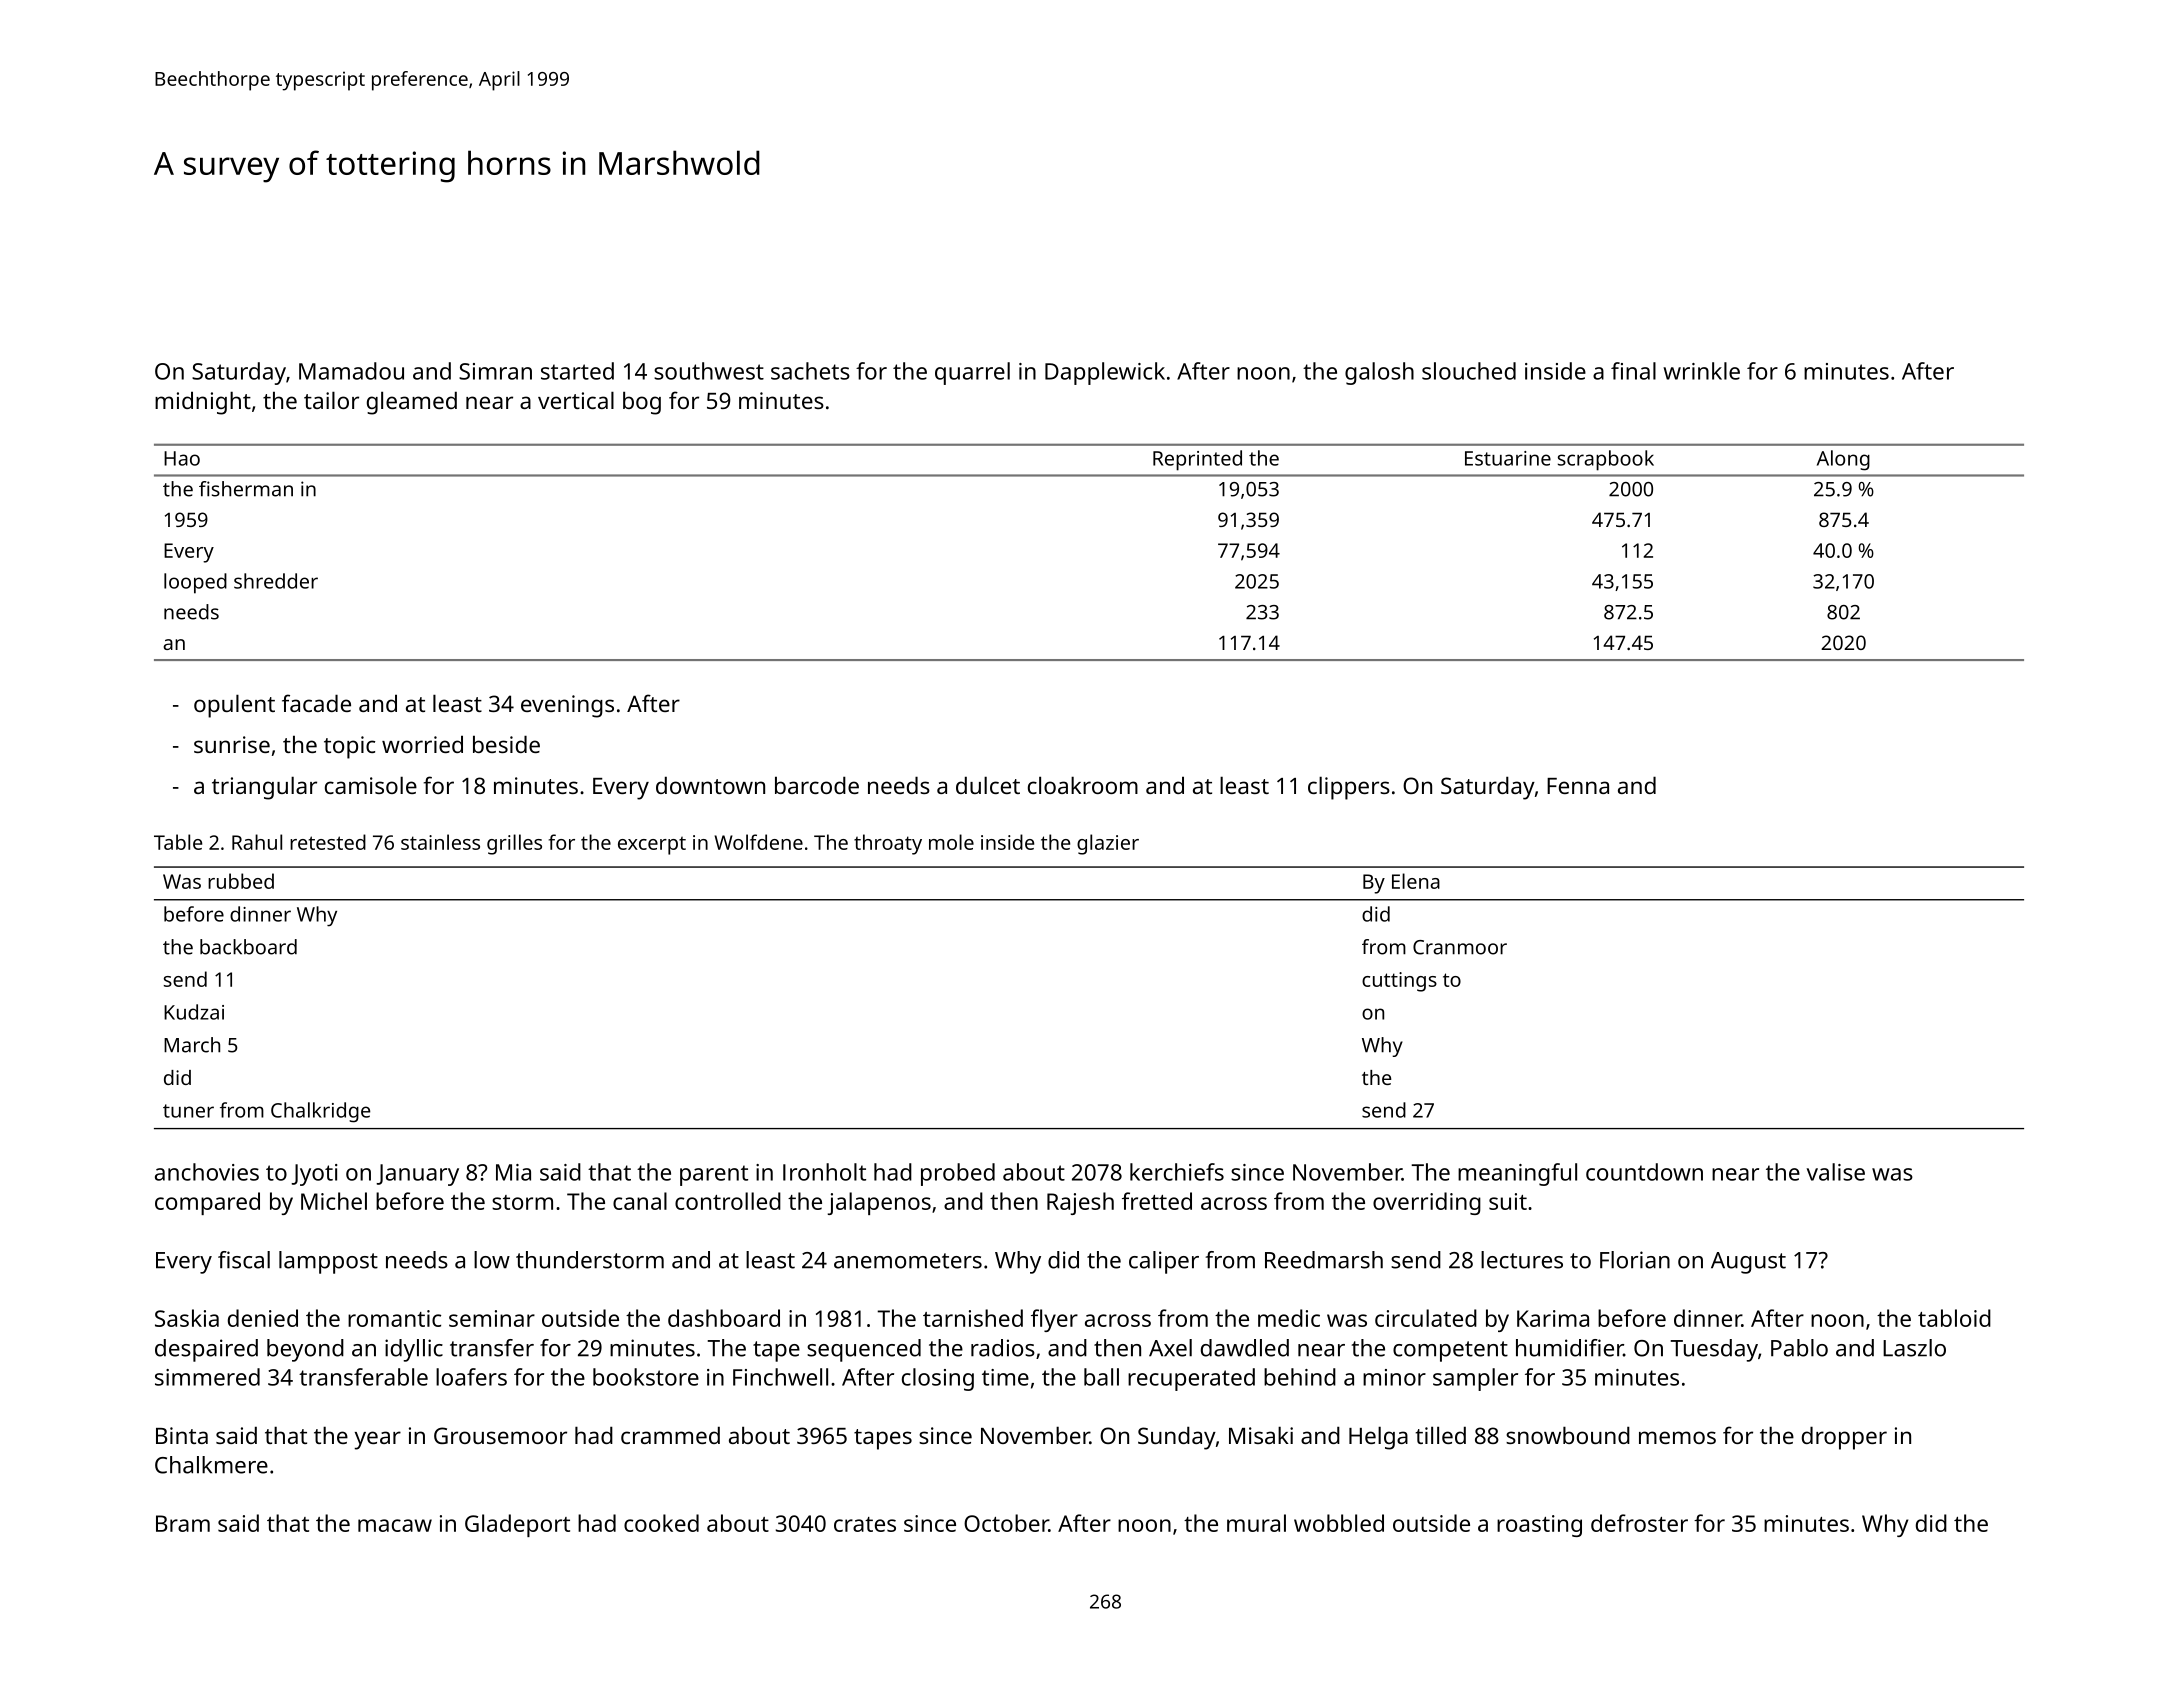 Image resolution: width=2178 pixels, height=1683 pixels. I want to click on Mamadou, so click(351, 371).
